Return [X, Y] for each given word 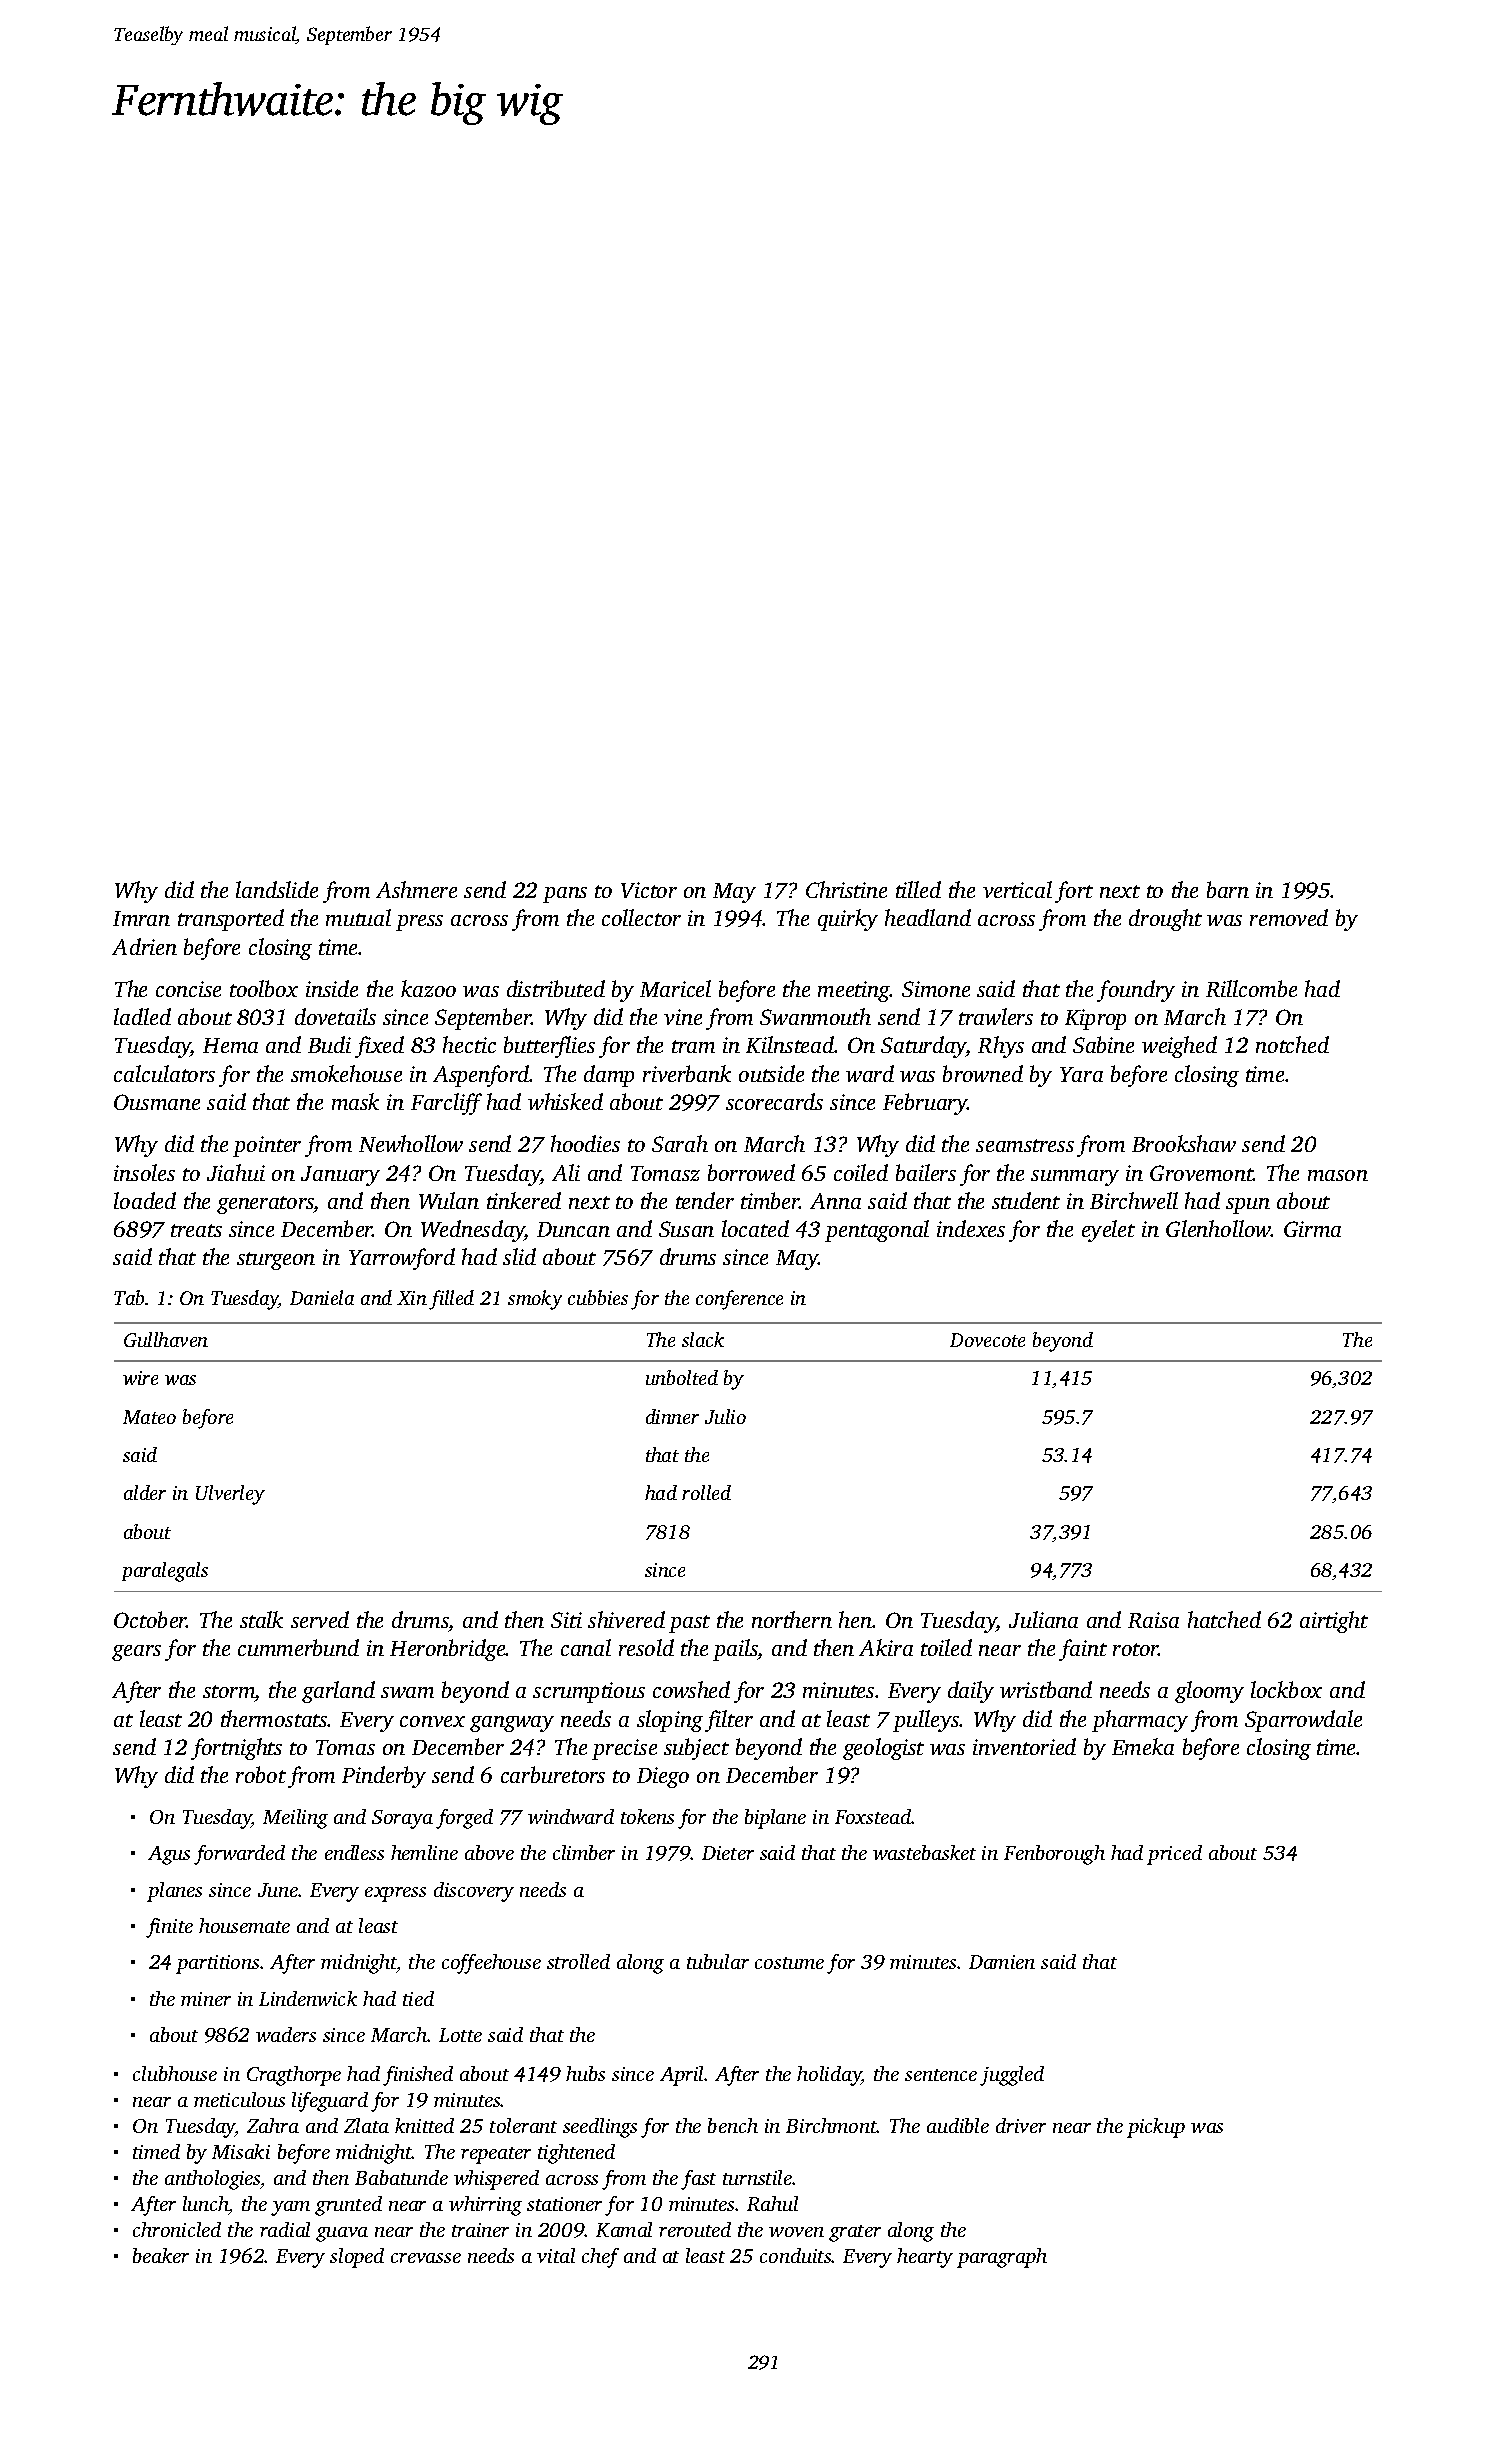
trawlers [996, 1016]
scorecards [774, 1101]
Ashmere [416, 889]
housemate [244, 1925]
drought [1165, 920]
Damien [1002, 1962]
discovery [474, 1892]
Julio [725, 1416]
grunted [348, 2206]
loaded [145, 1200]
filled [451, 1300]
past [689, 1624]
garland [338, 1692]
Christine [846, 889]
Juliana [1043, 1619]
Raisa [1153, 1620]
